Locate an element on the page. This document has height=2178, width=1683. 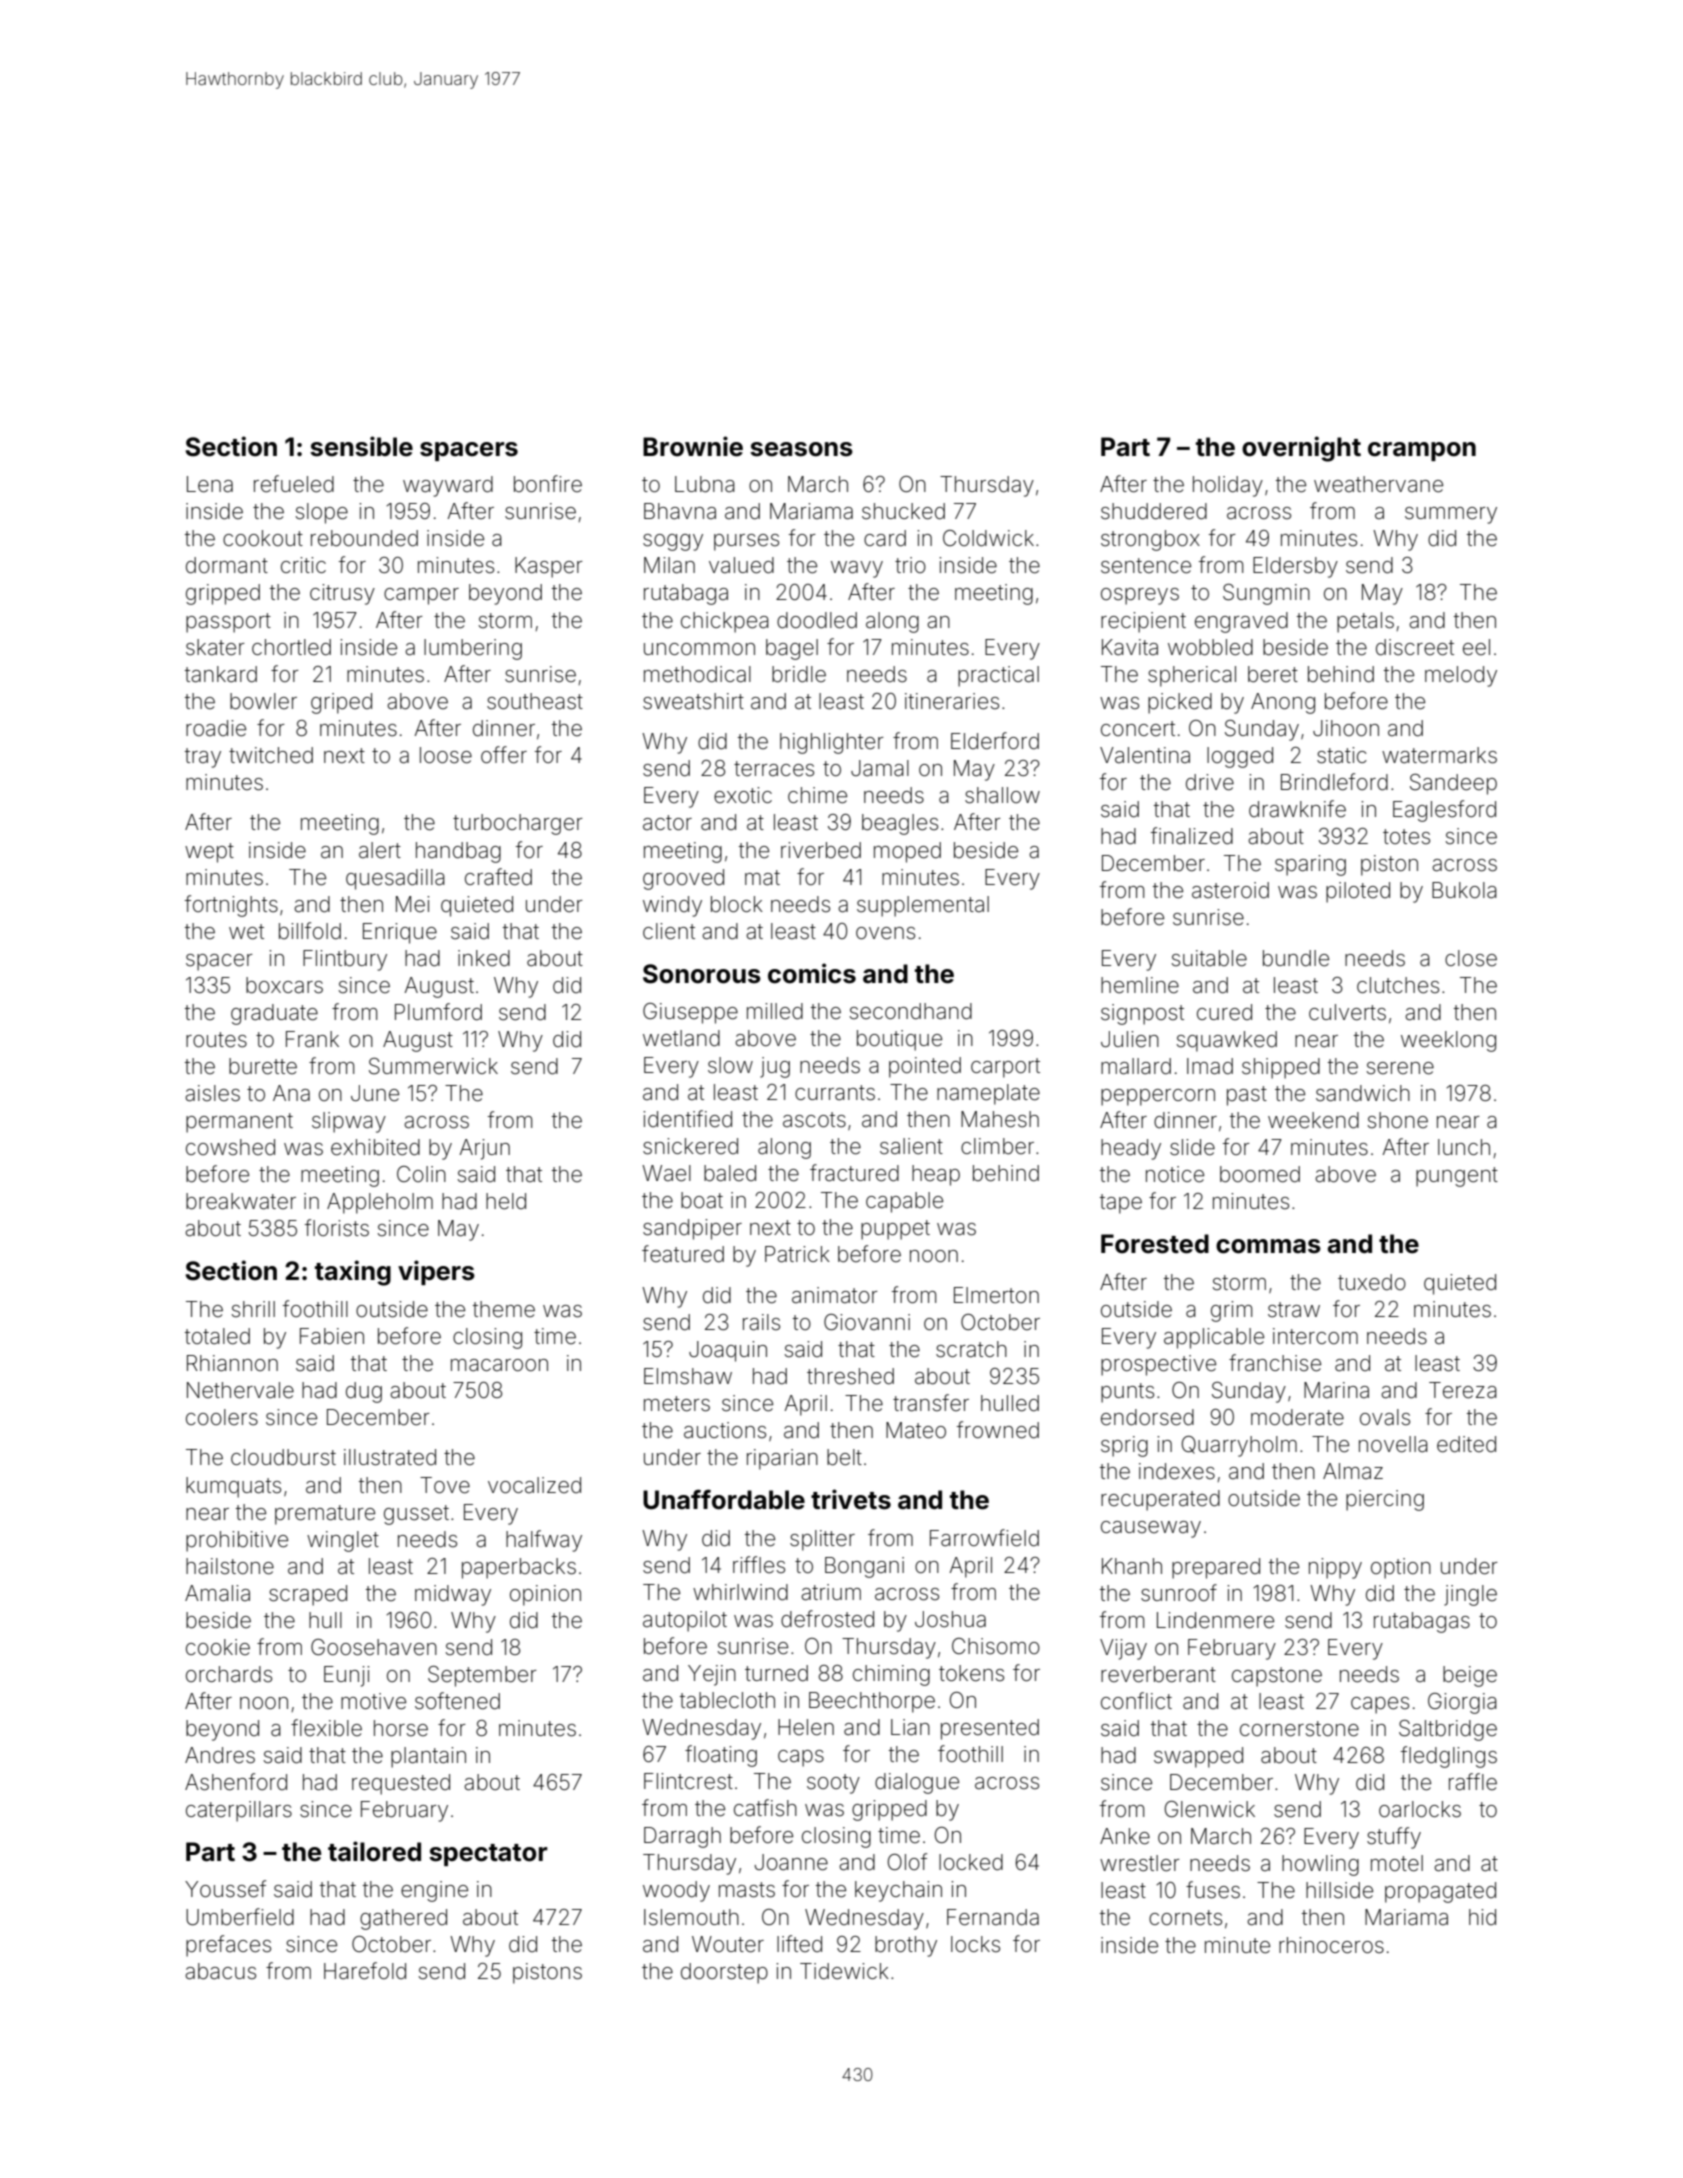
sensible is located at coordinates (361, 446).
